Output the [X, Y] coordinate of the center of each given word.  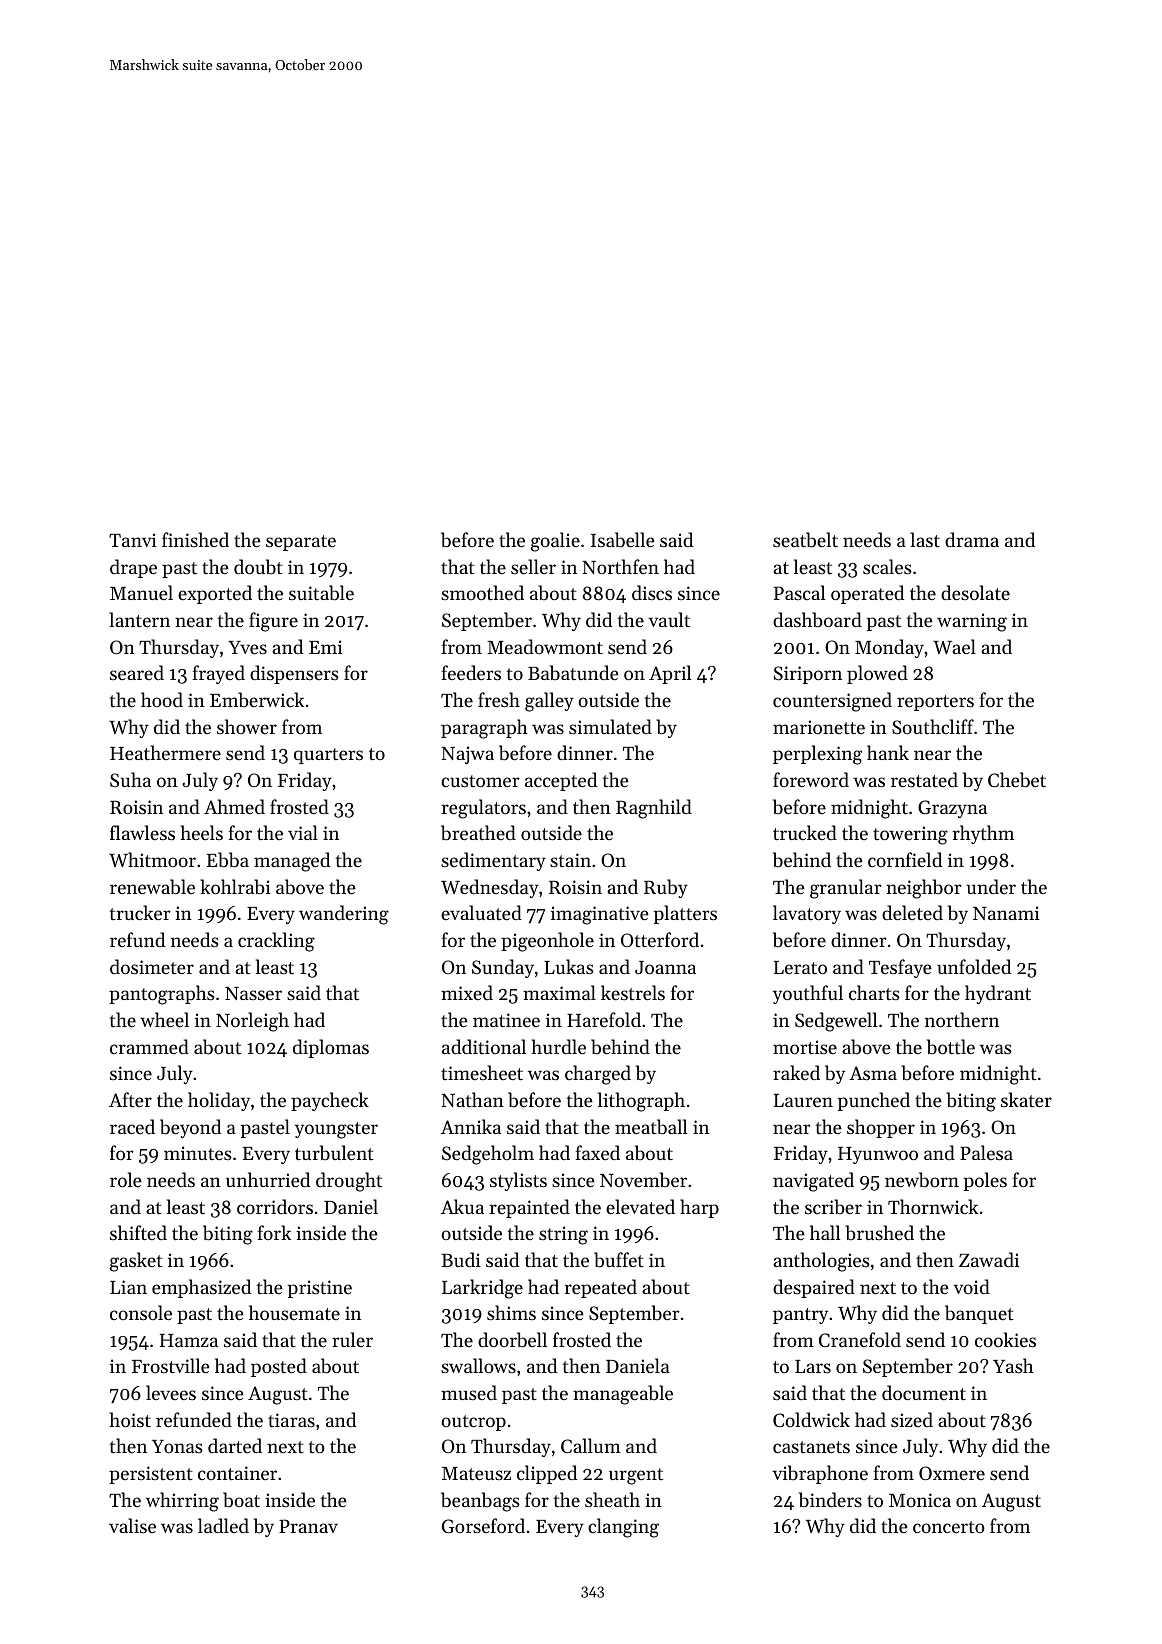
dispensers [294, 674]
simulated [610, 726]
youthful [808, 994]
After [130, 1099]
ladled [223, 1525]
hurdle [559, 1046]
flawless [142, 832]
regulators [484, 809]
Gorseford [483, 1526]
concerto [949, 1527]
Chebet [1017, 780]
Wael [954, 646]
